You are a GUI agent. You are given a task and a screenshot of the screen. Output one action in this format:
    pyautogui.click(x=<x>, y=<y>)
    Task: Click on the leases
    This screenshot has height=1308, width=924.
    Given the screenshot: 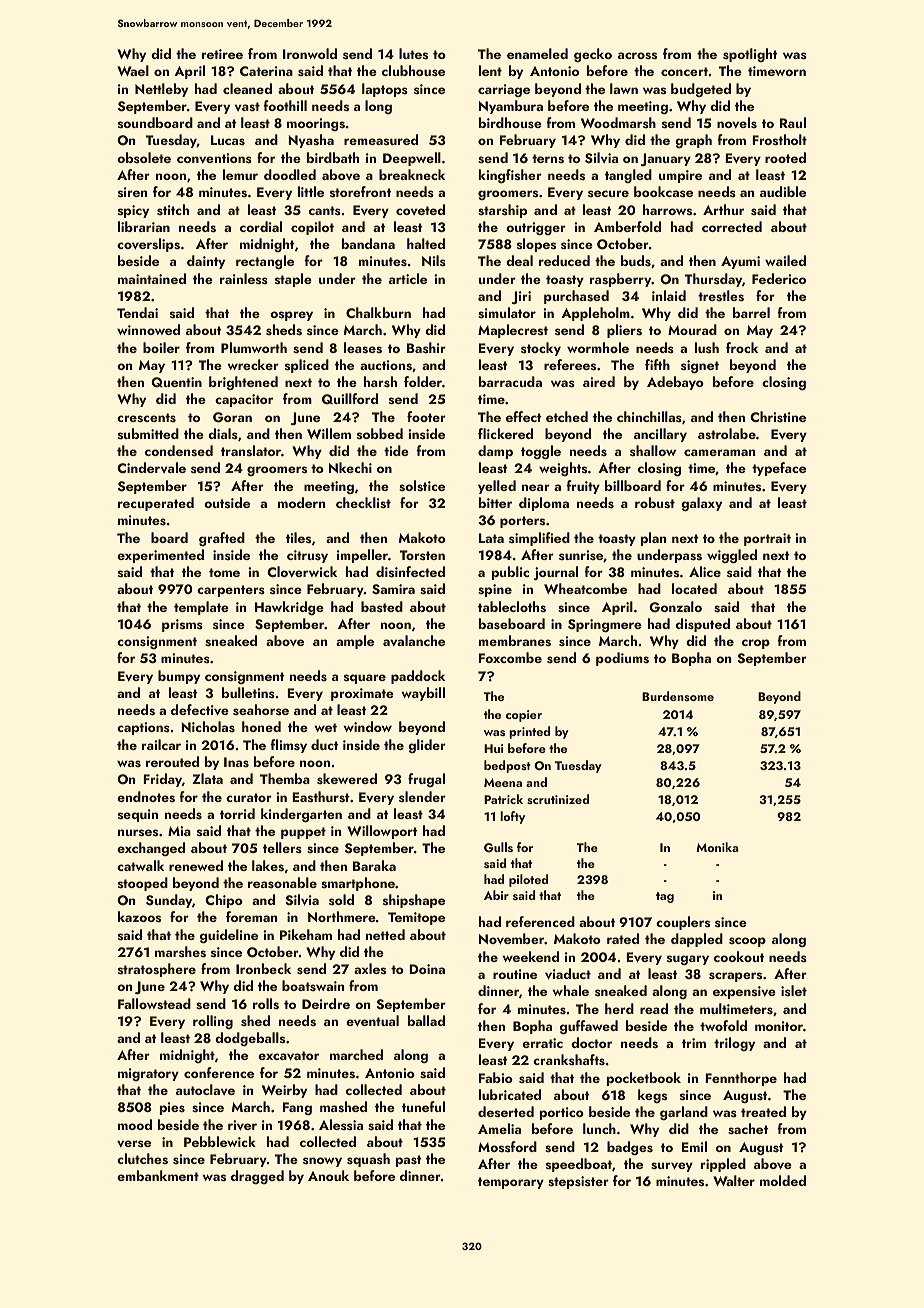 What is the action you would take?
    pyautogui.click(x=363, y=348)
